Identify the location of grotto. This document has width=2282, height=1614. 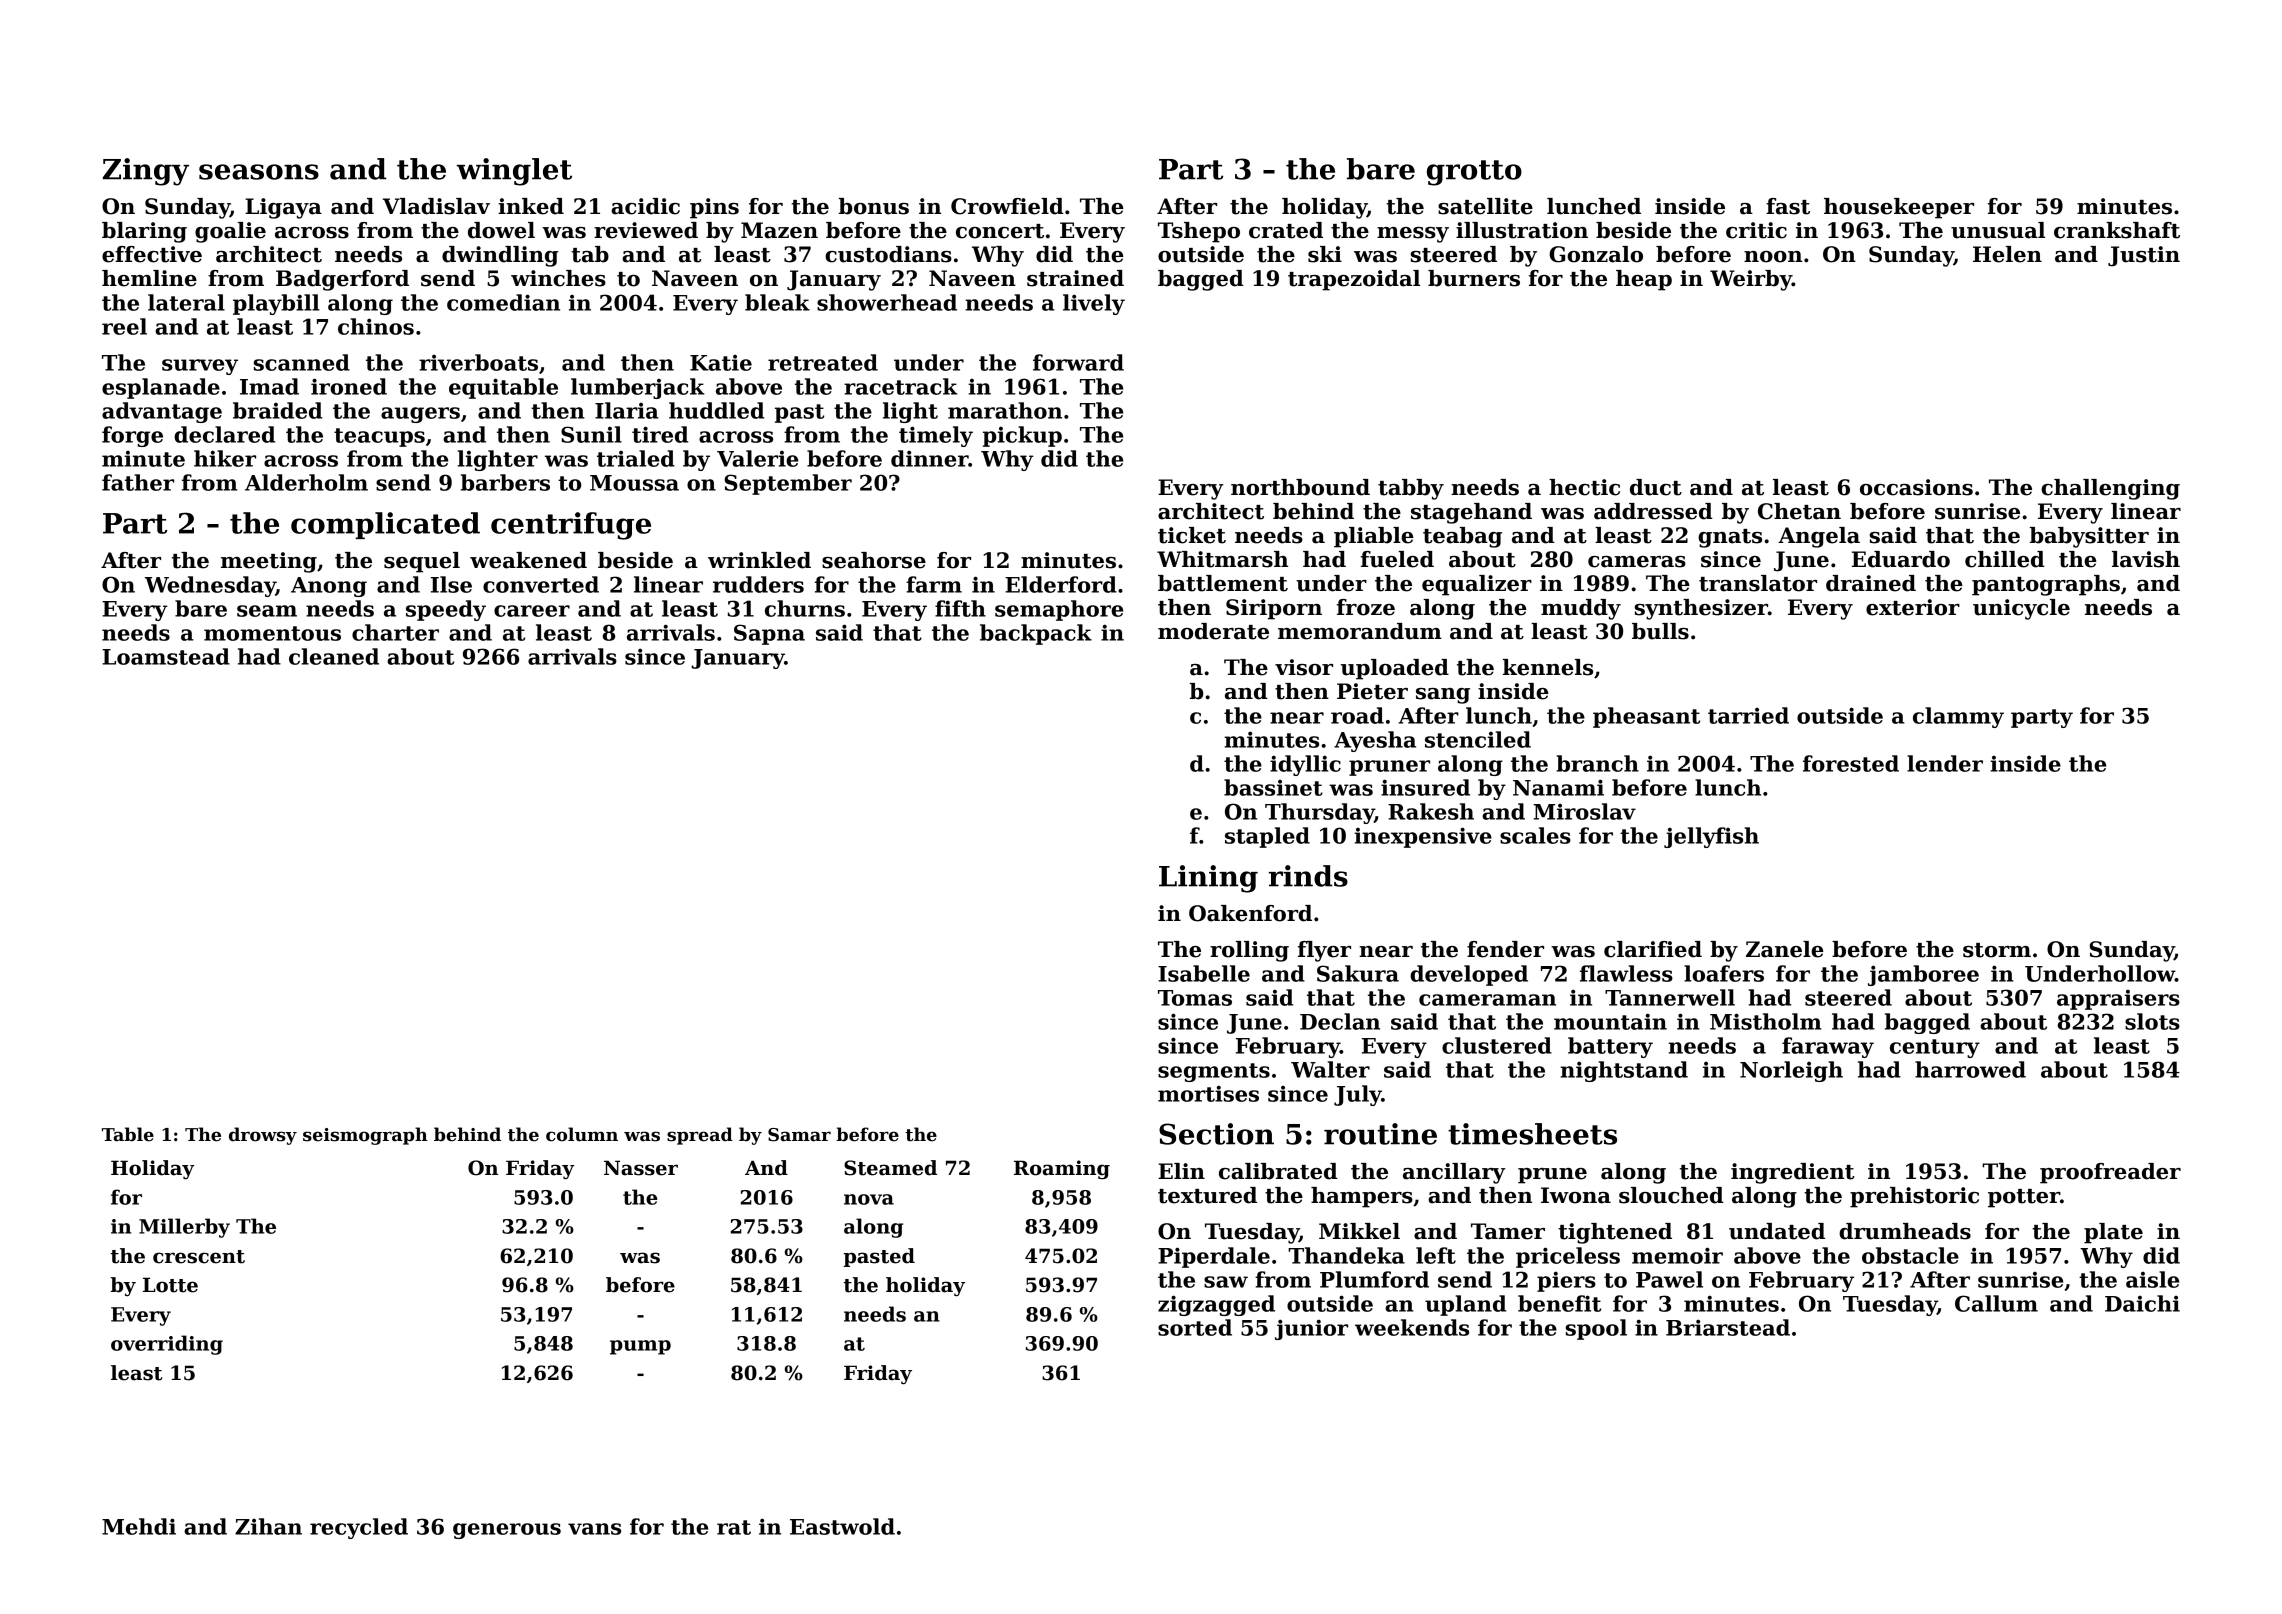
(1474, 173).
